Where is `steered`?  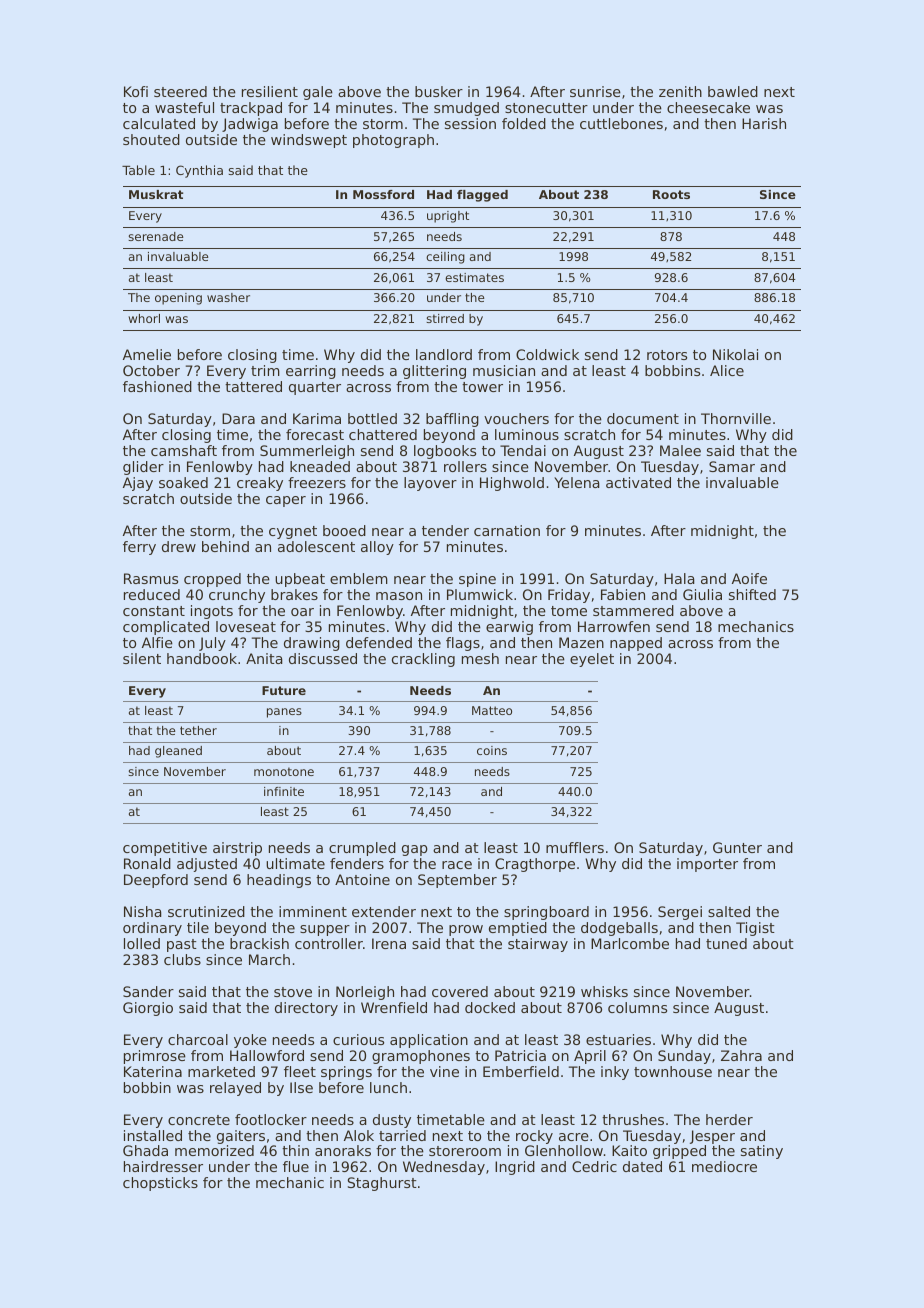 steered is located at coordinates (180, 91).
